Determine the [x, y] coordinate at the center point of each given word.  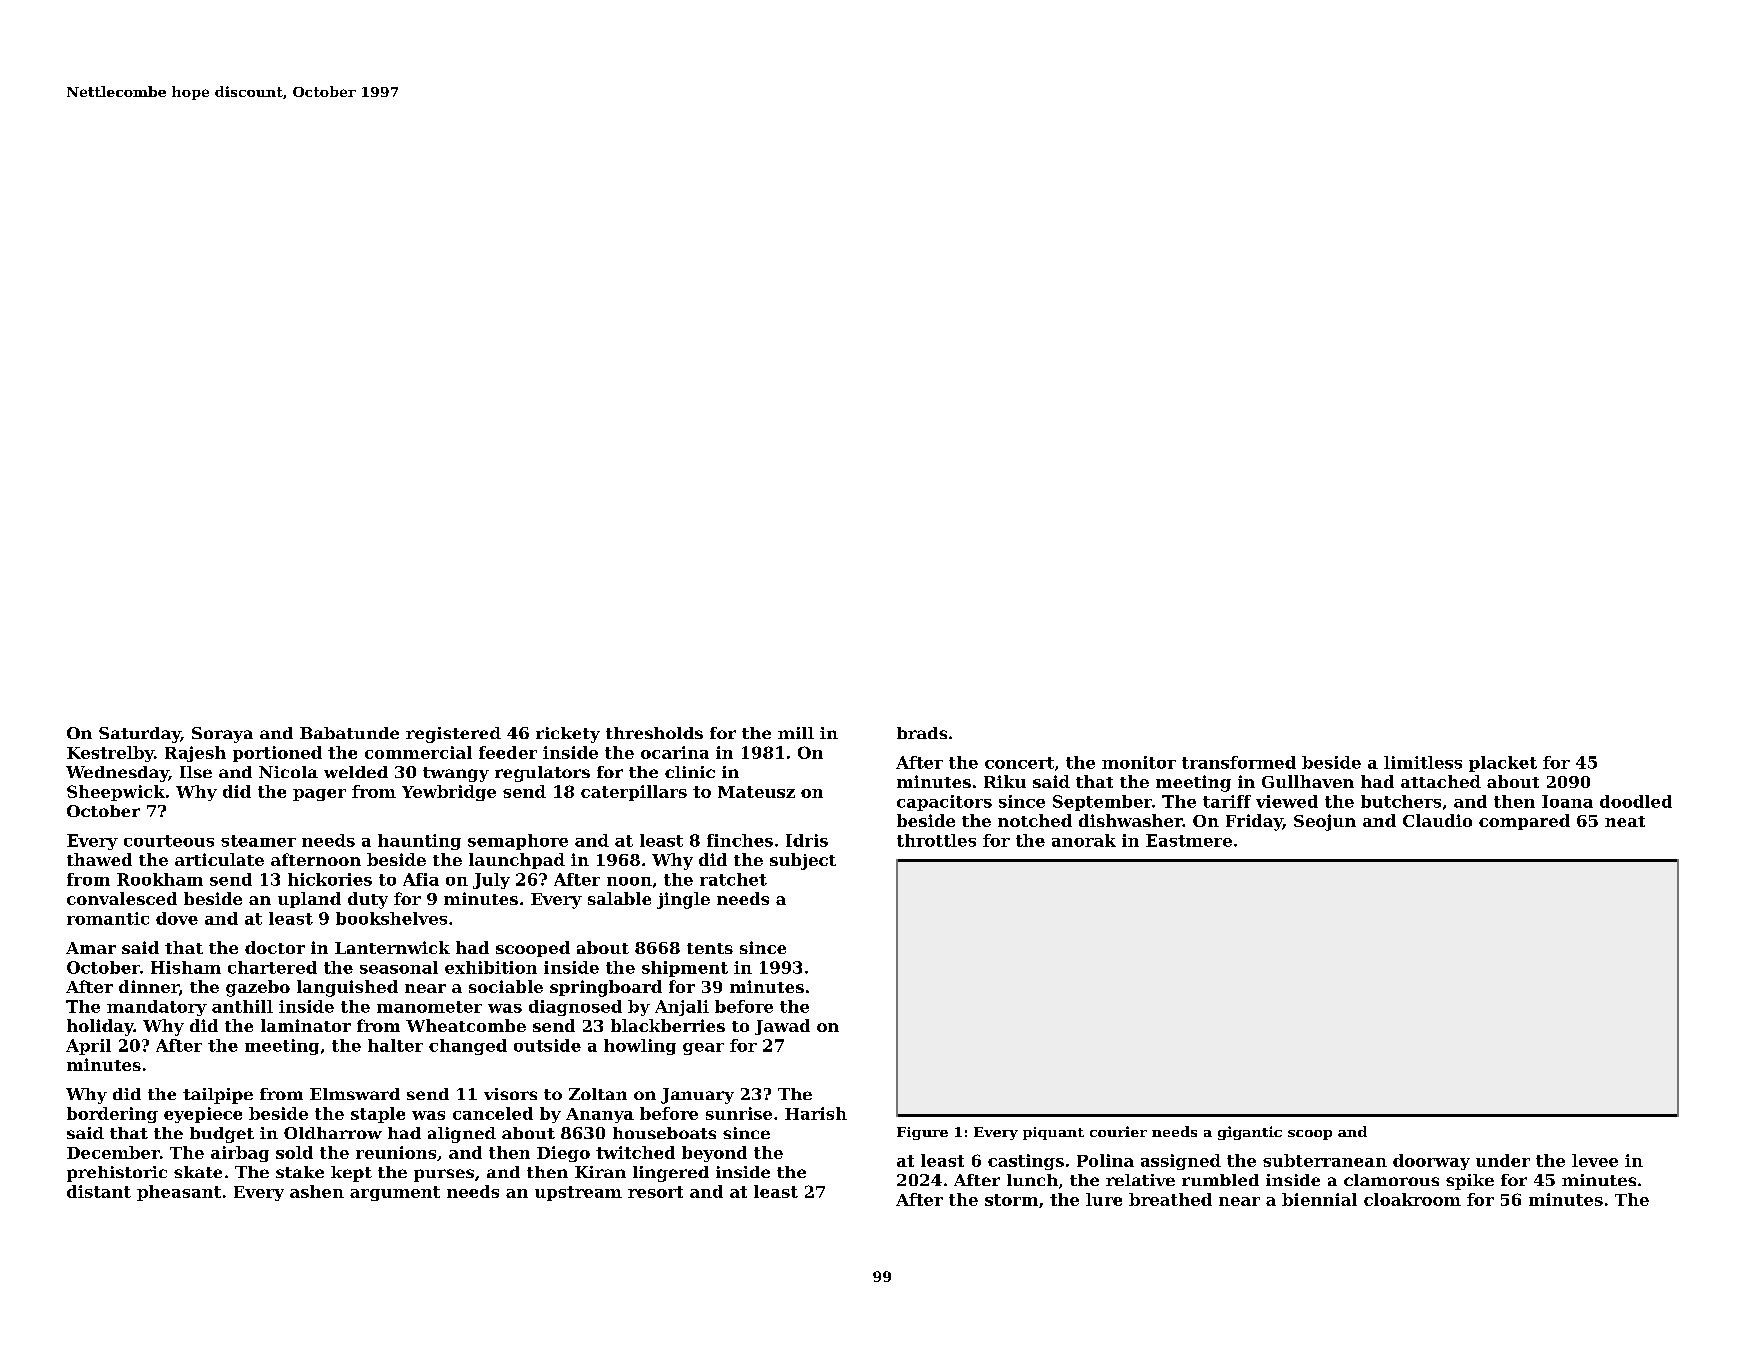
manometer [429, 1007]
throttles [936, 840]
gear [703, 1049]
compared [1524, 822]
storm [1011, 1200]
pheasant [179, 1193]
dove [177, 918]
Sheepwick [116, 793]
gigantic [1250, 1133]
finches [740, 840]
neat [1625, 821]
